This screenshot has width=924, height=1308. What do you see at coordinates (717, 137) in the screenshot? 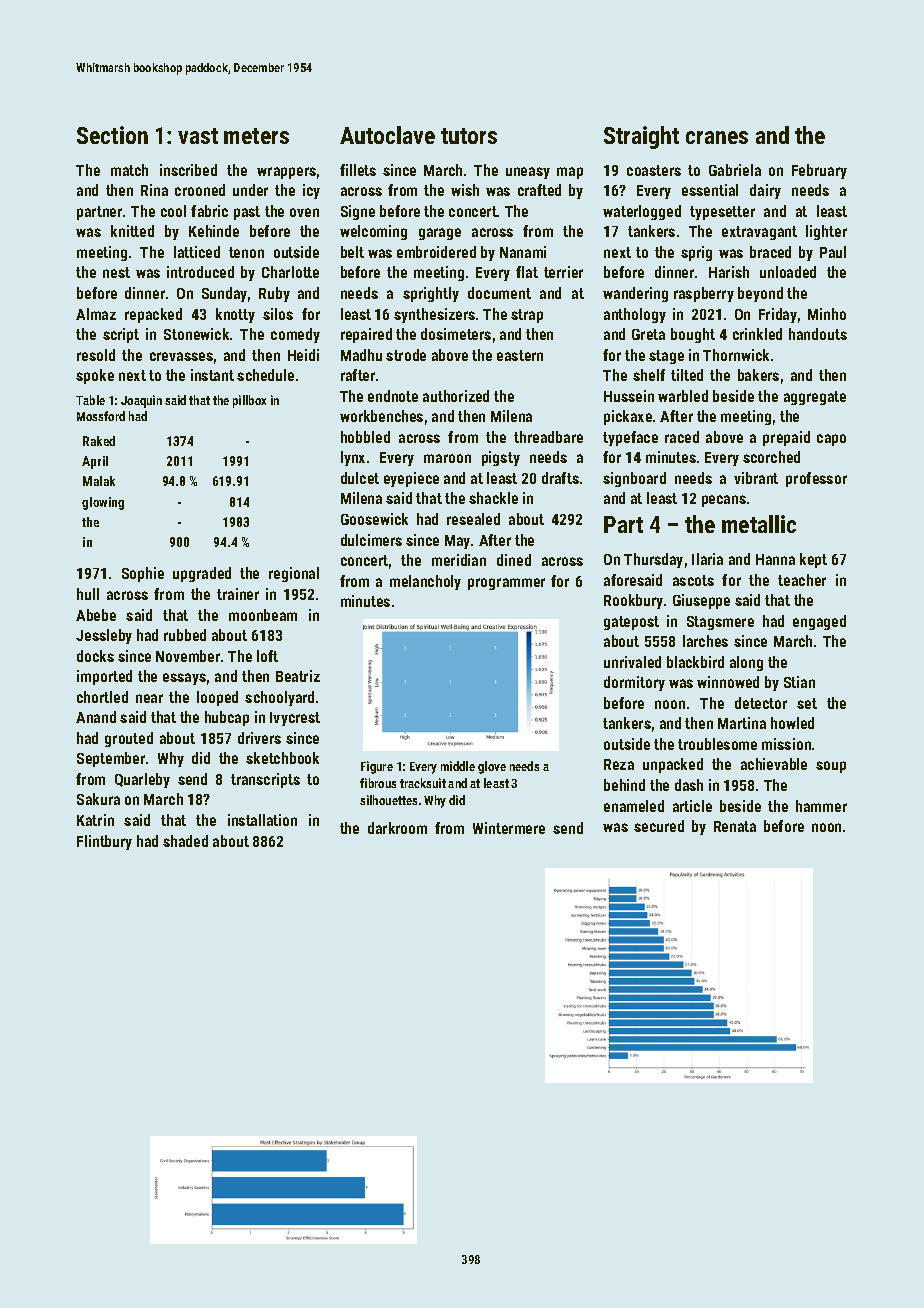
I see `cranes` at bounding box center [717, 137].
